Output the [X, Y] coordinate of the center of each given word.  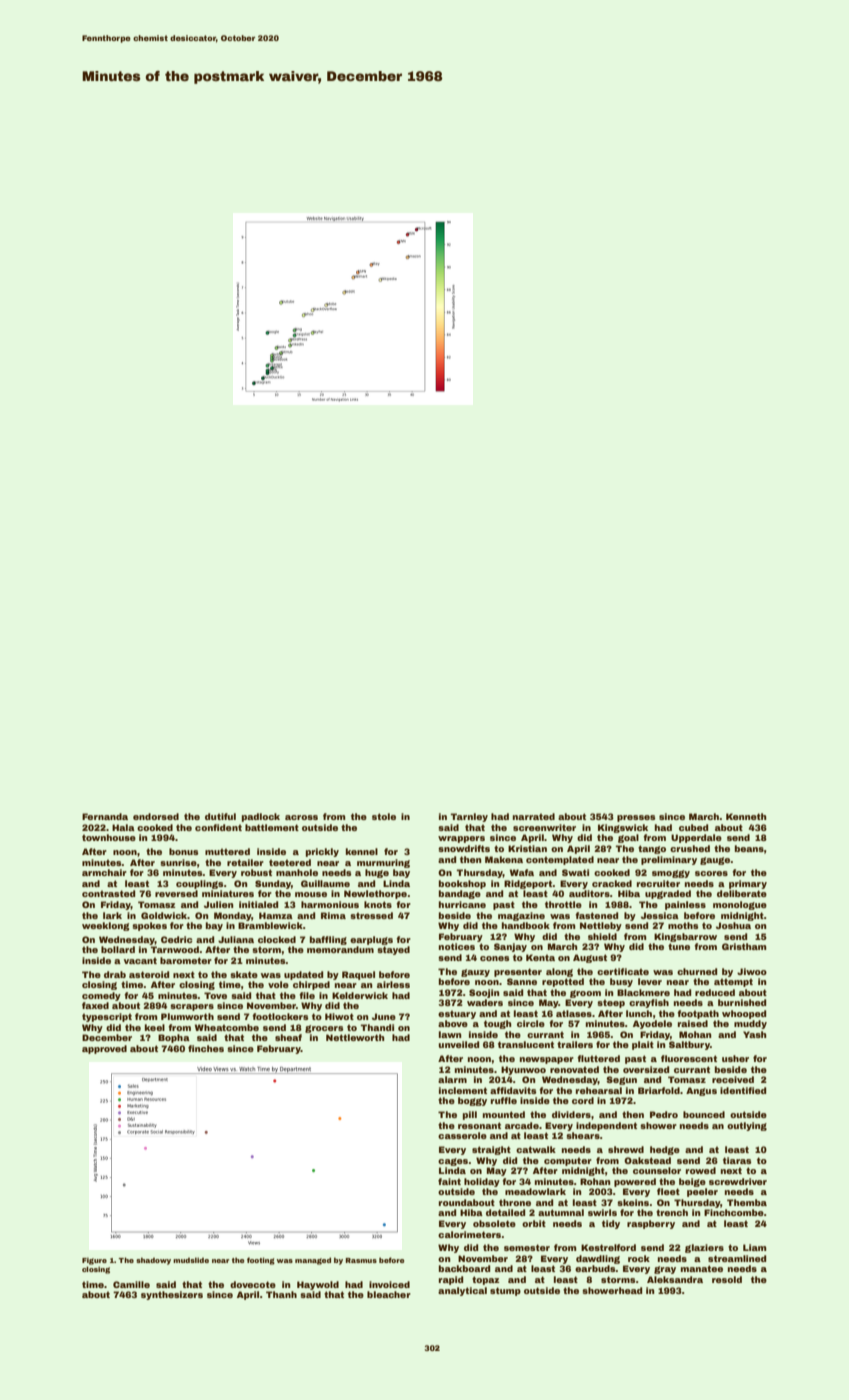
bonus [184, 851]
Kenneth [746, 816]
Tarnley [469, 817]
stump [505, 1291]
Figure [94, 1261]
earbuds [595, 1268]
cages [453, 1162]
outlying [747, 1126]
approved [104, 1049]
